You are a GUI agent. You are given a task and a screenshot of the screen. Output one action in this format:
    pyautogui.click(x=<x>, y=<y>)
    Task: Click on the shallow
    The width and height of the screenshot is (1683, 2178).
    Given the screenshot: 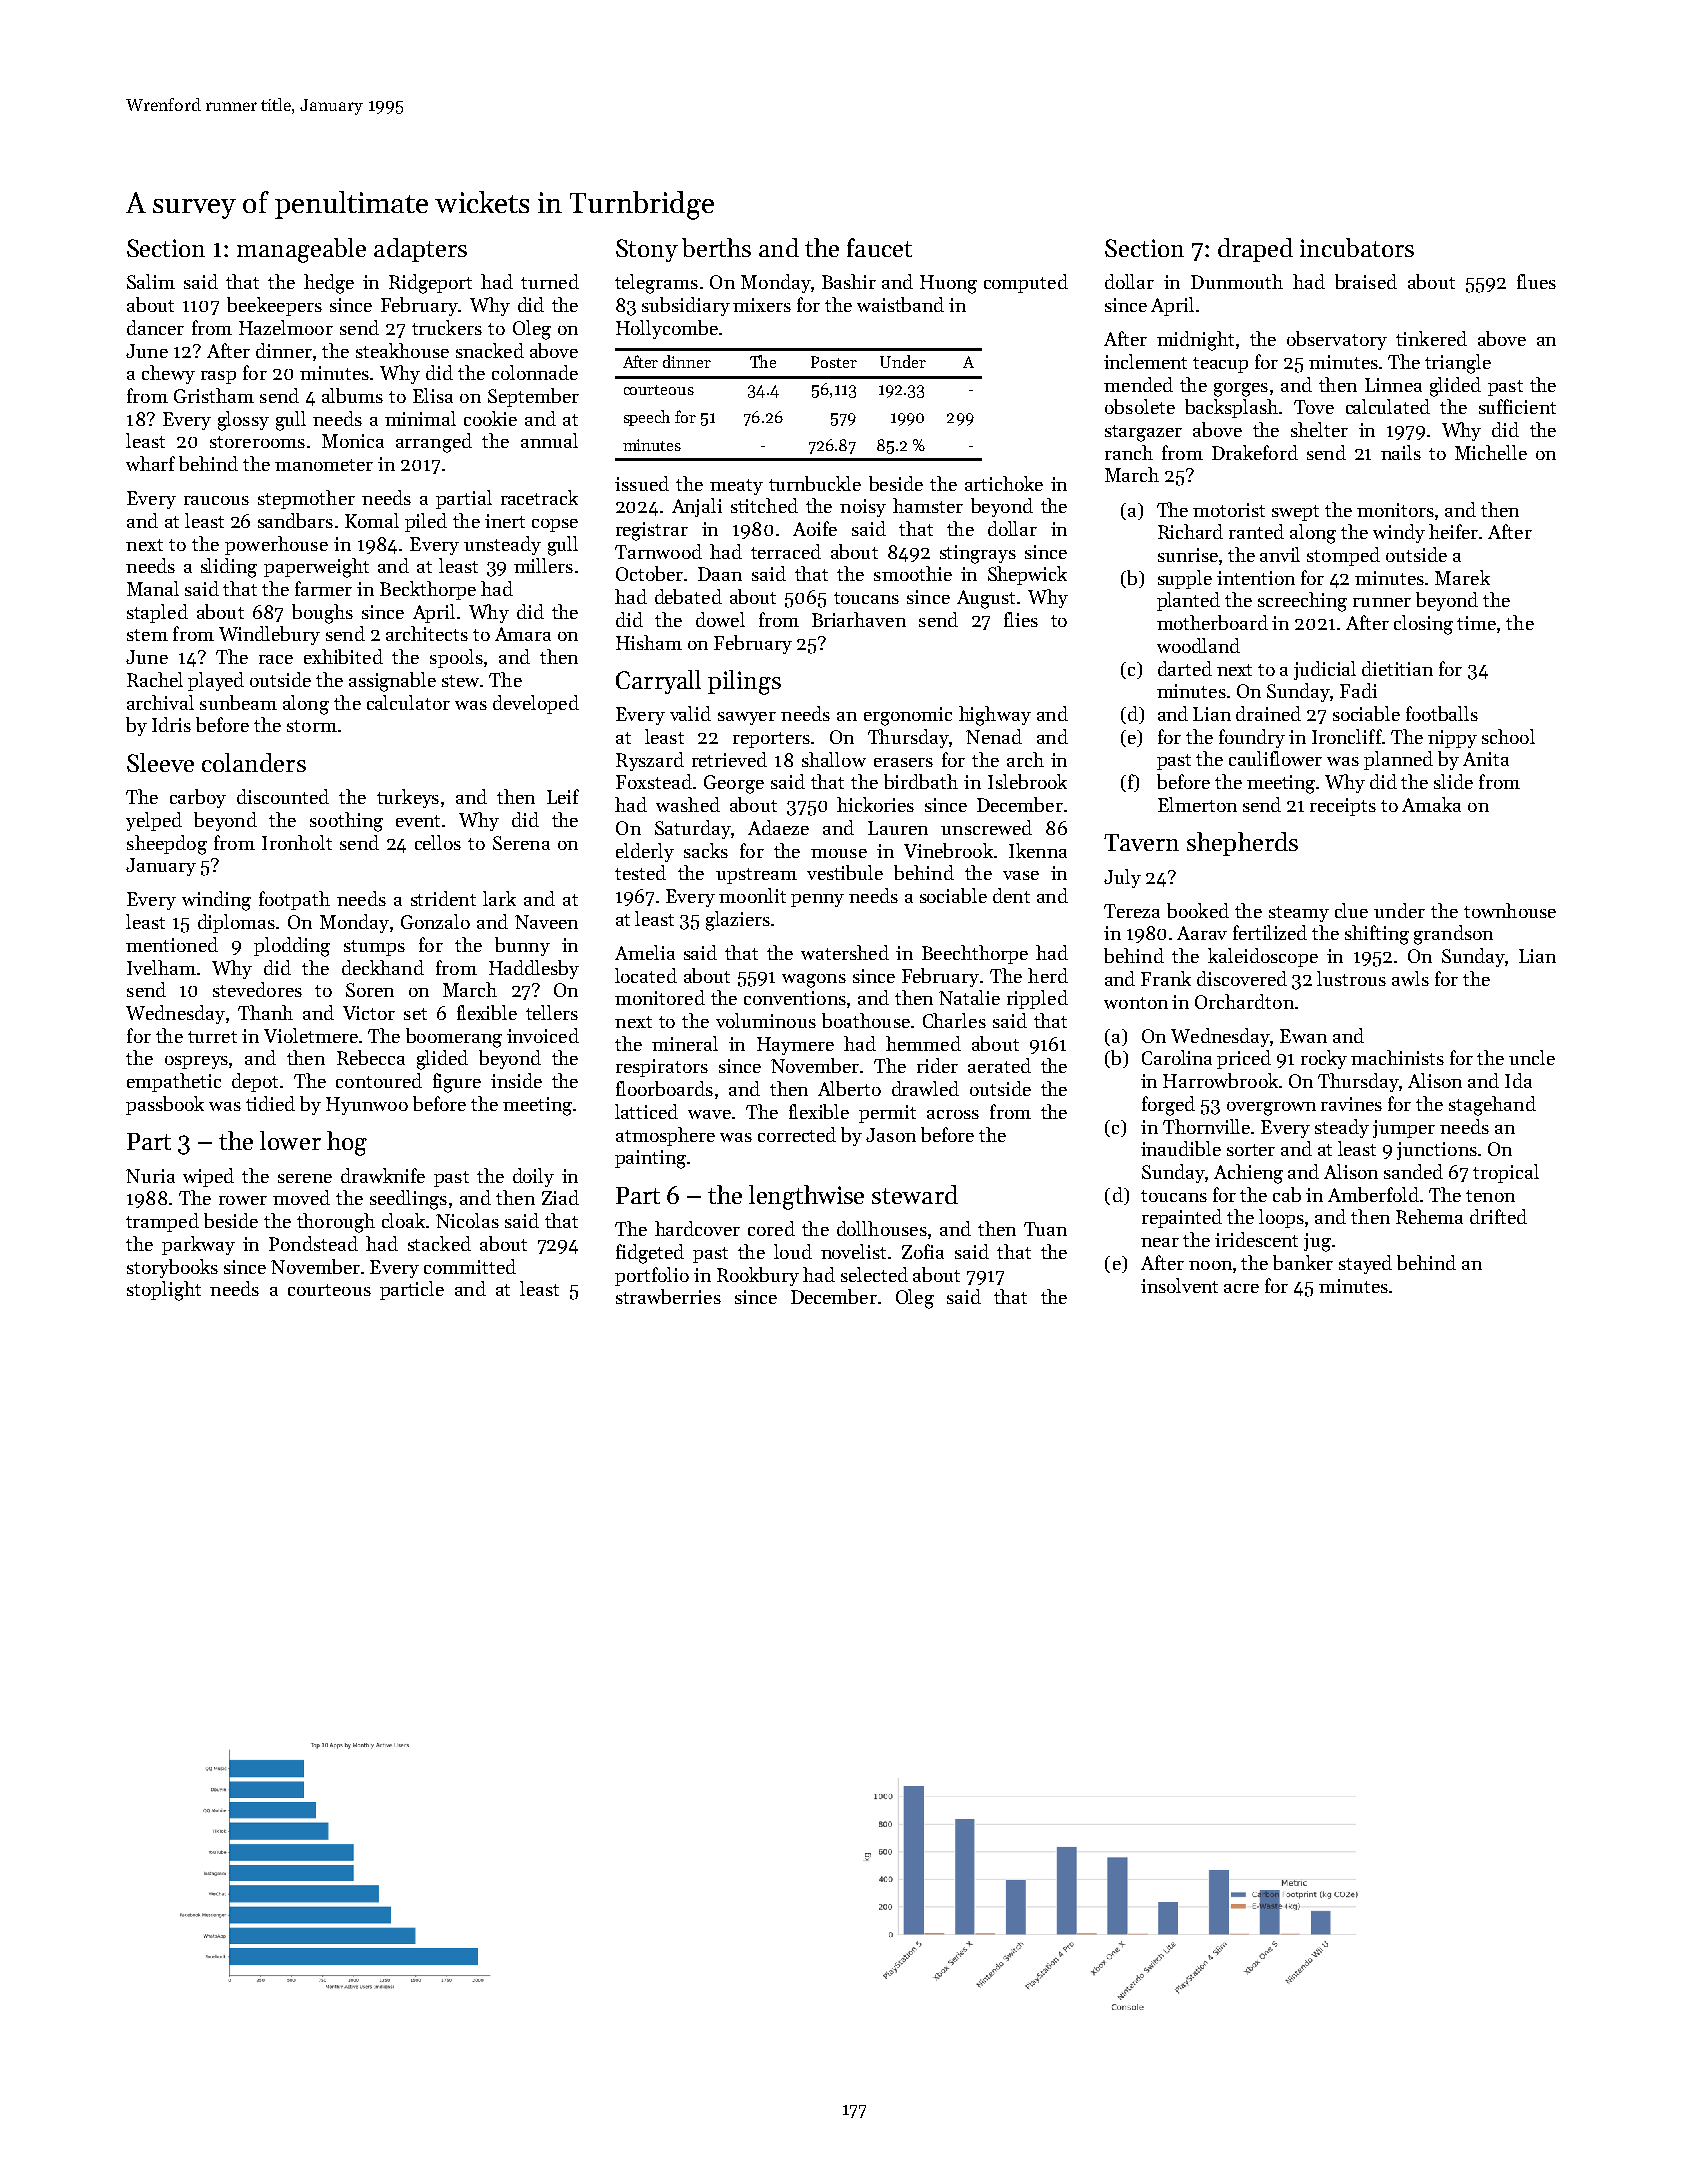 What is the action you would take?
    pyautogui.click(x=834, y=759)
